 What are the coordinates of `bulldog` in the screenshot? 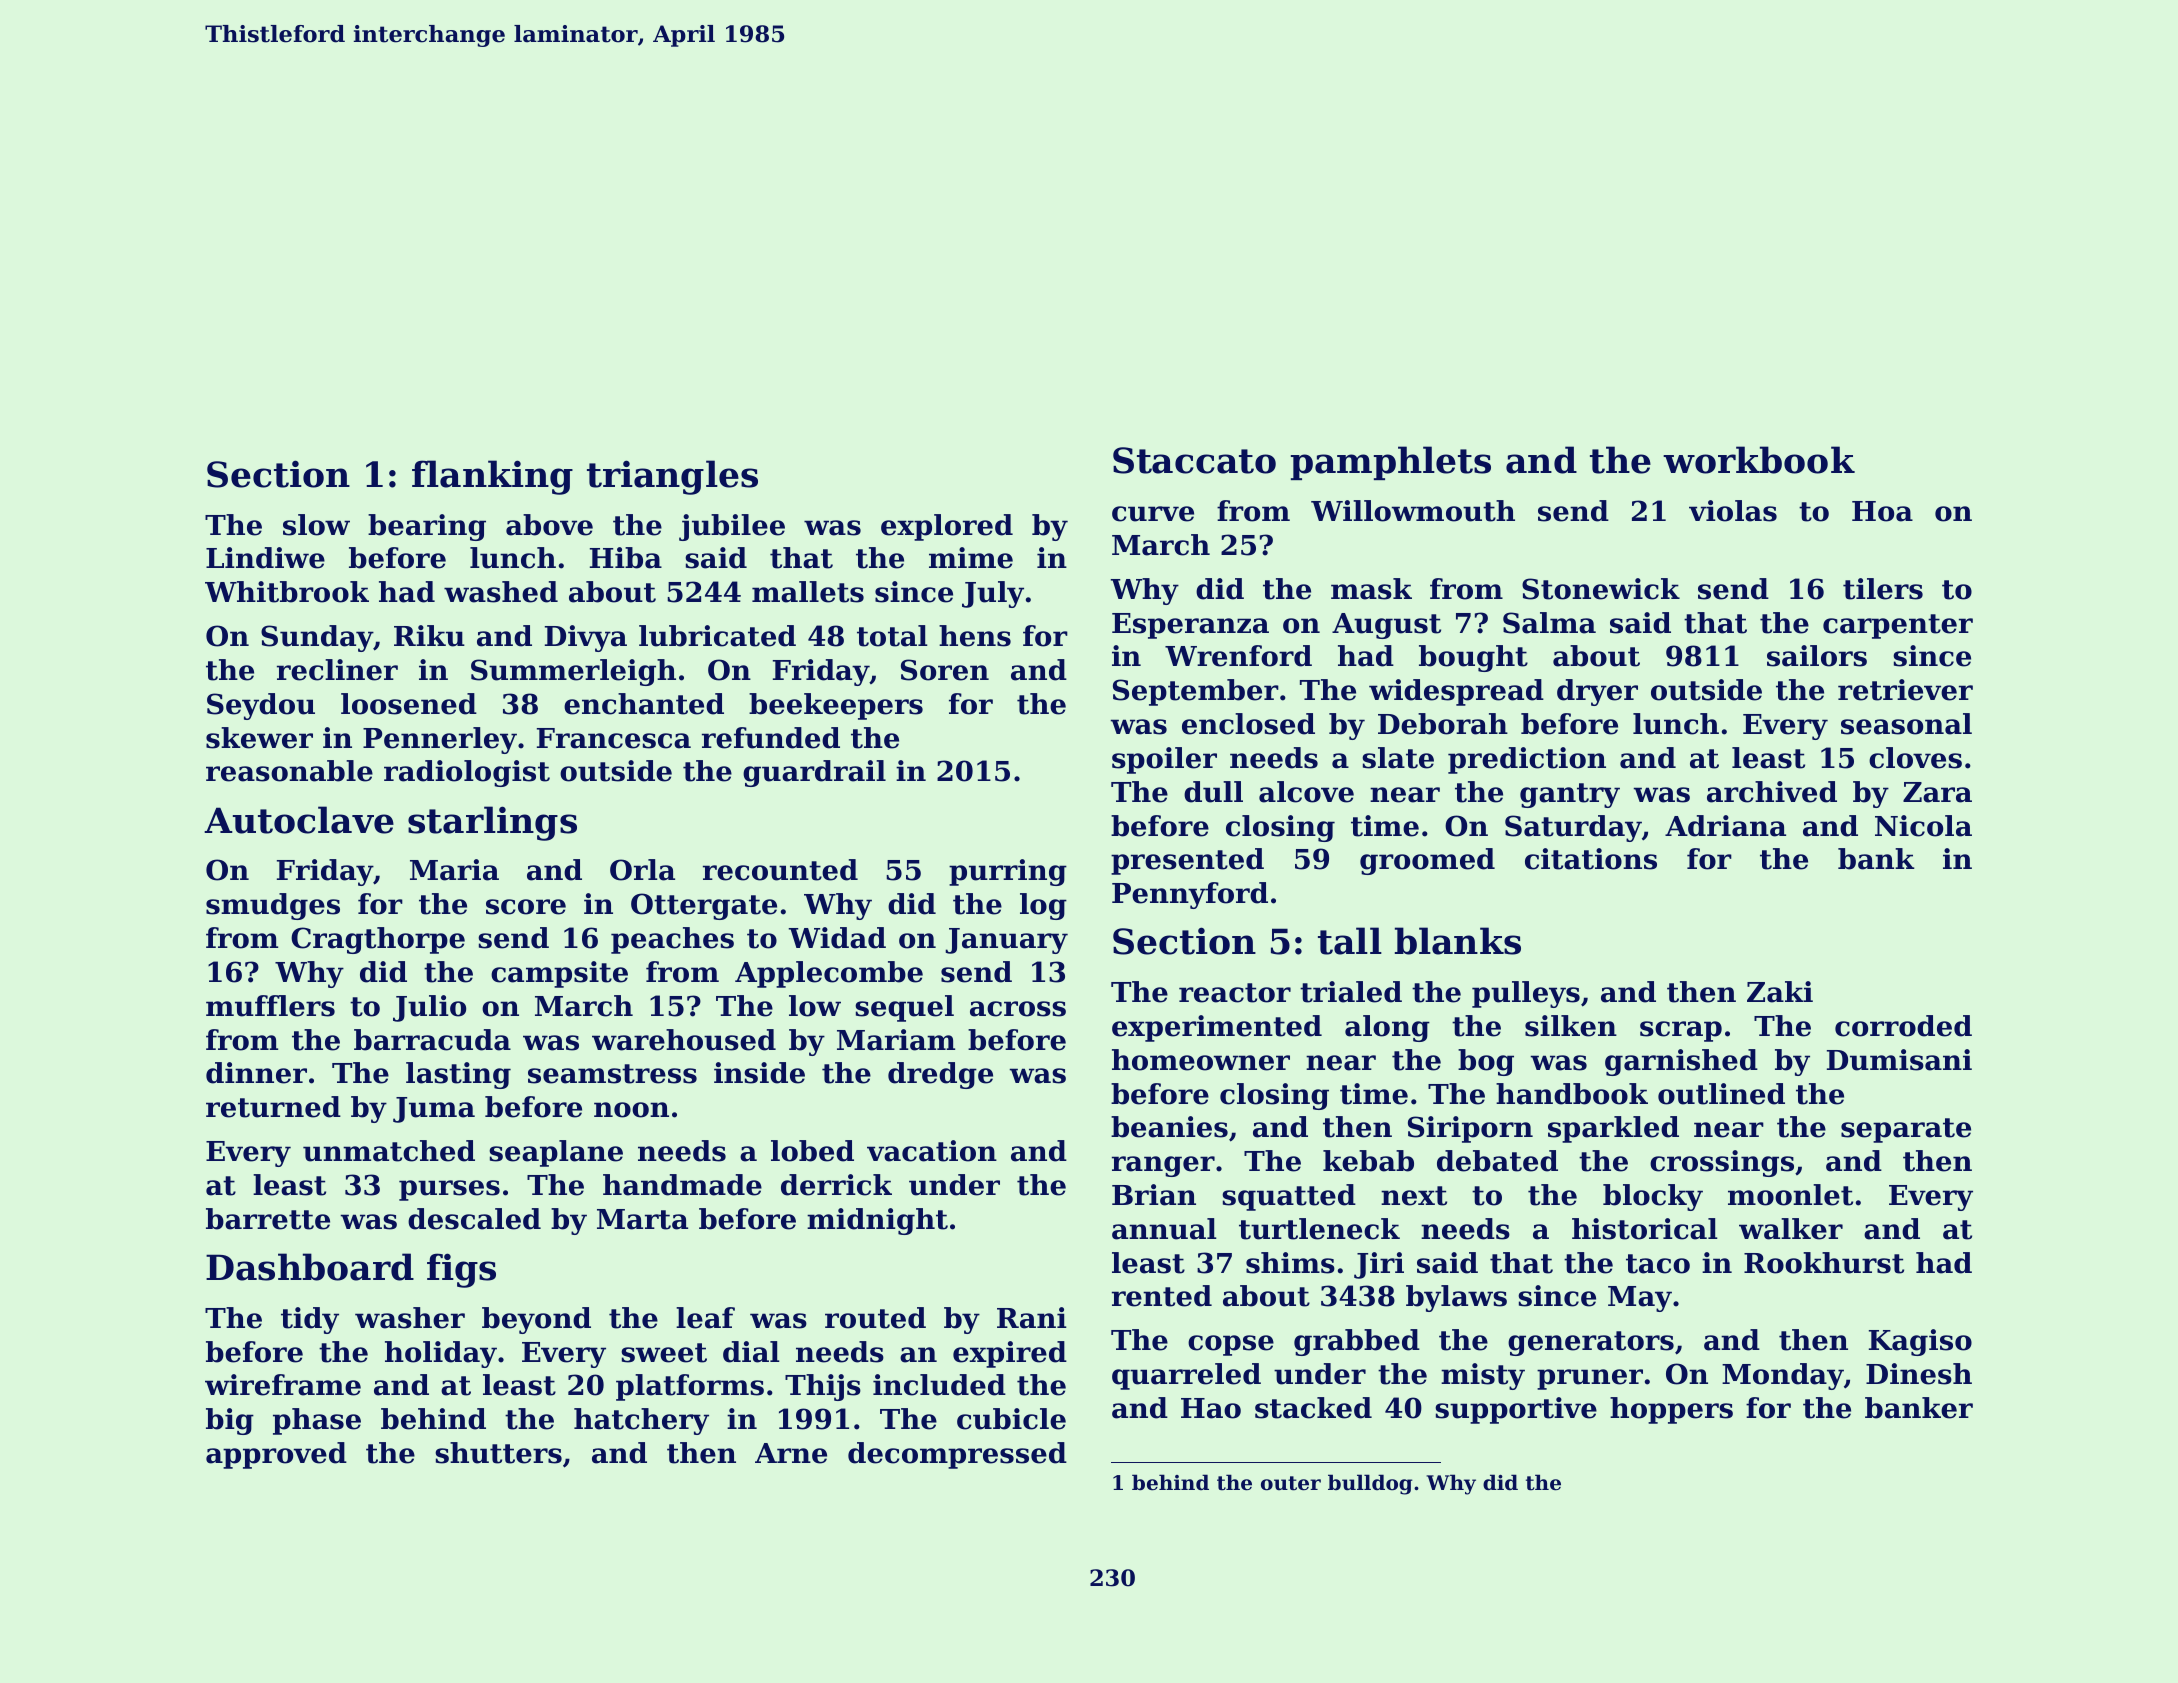 It's located at (1370, 1484).
